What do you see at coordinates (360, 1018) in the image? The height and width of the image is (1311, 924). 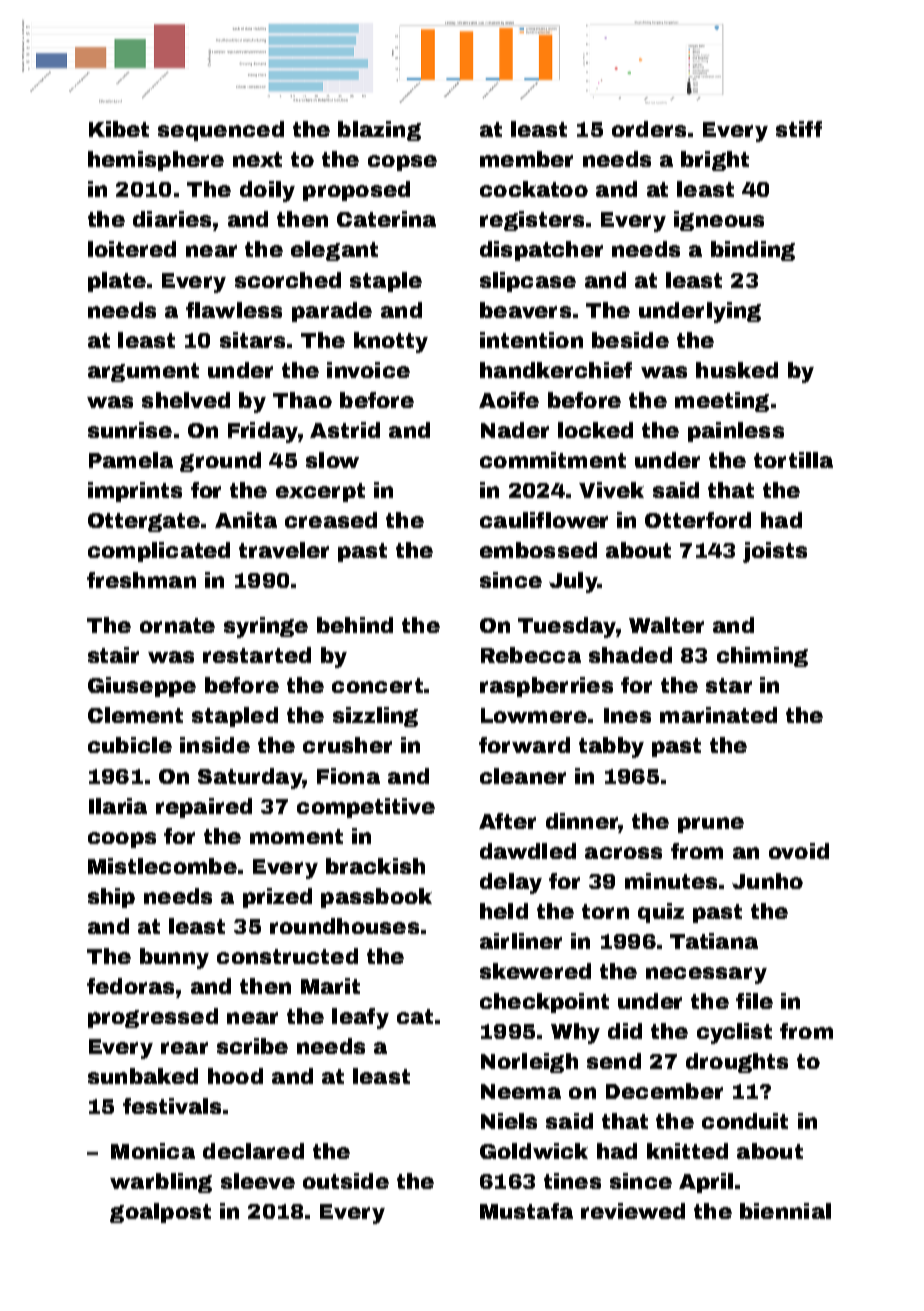 I see `leafy` at bounding box center [360, 1018].
